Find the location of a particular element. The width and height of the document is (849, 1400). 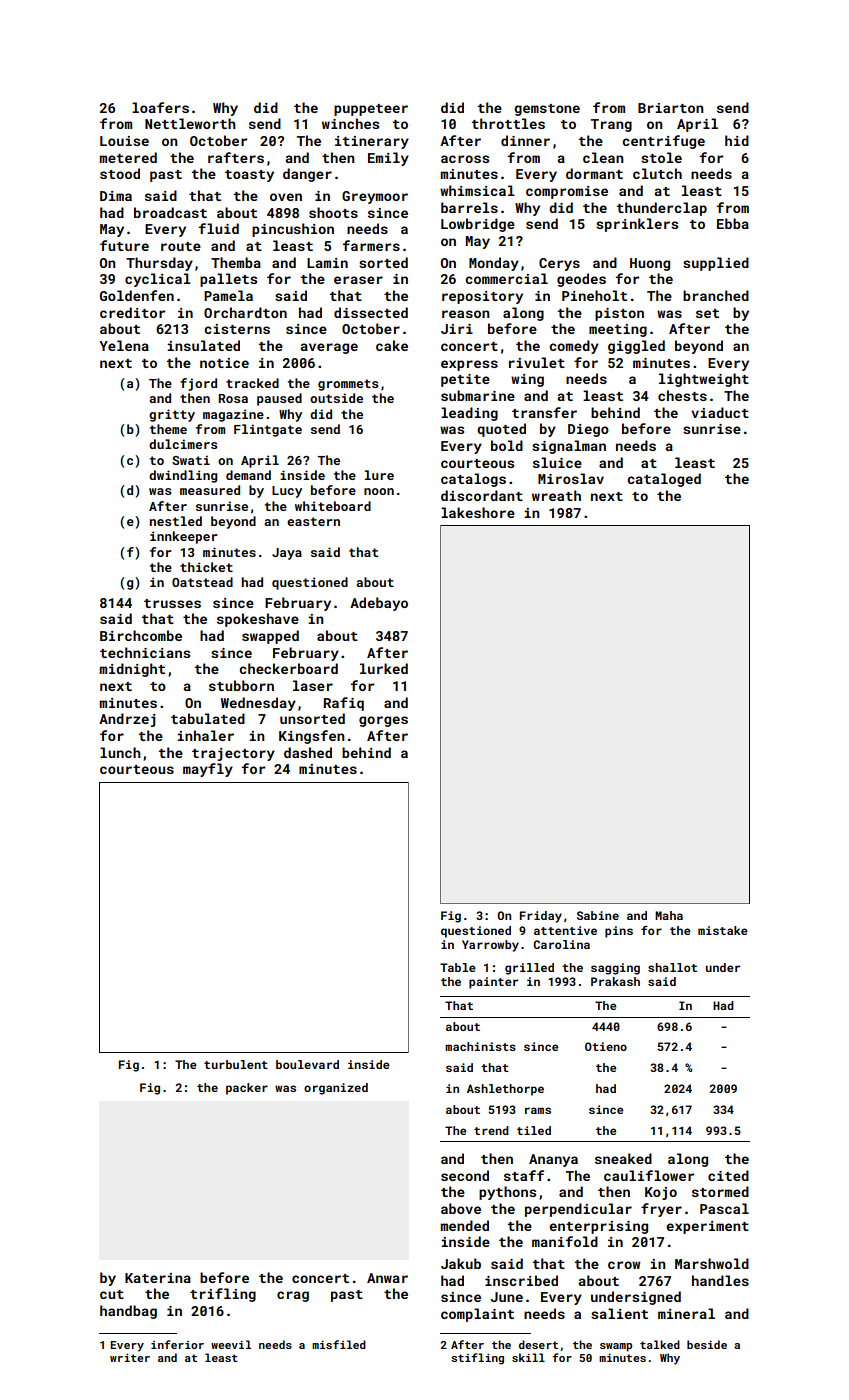

Maha is located at coordinates (669, 915).
